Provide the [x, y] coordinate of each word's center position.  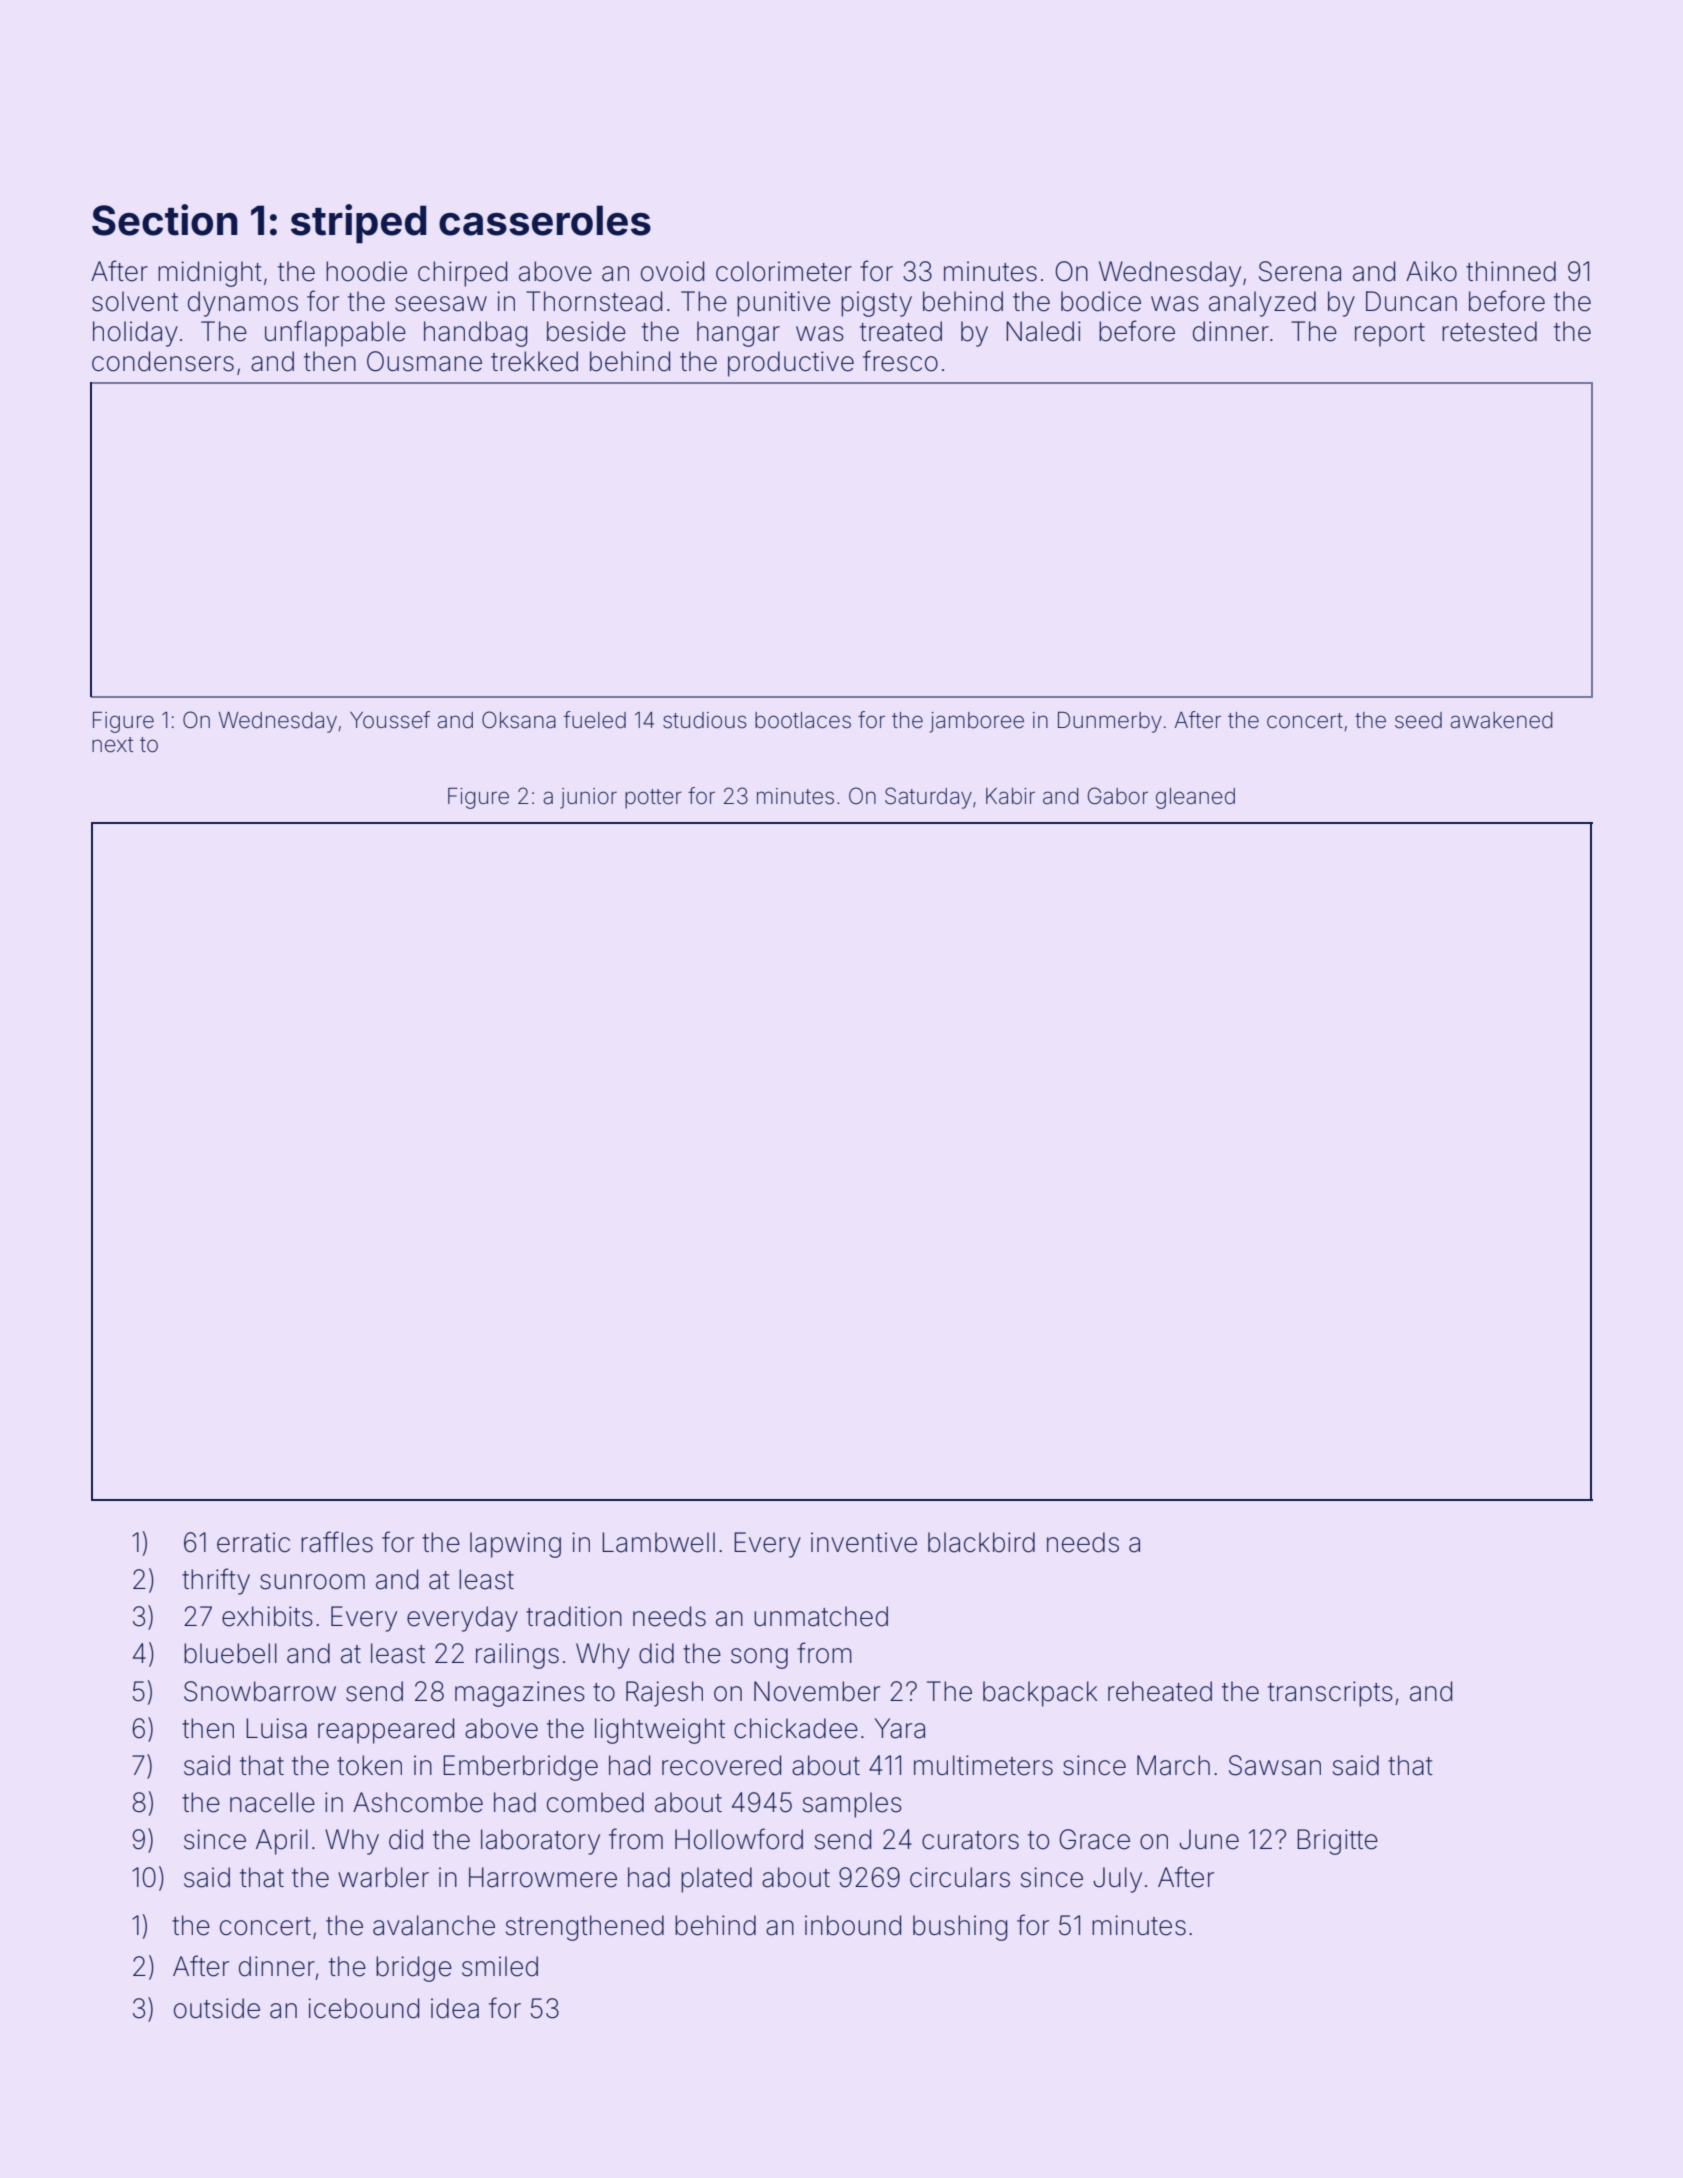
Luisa [276, 1728]
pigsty [876, 304]
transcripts [1330, 1694]
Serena [1300, 271]
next [112, 745]
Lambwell [658, 1542]
